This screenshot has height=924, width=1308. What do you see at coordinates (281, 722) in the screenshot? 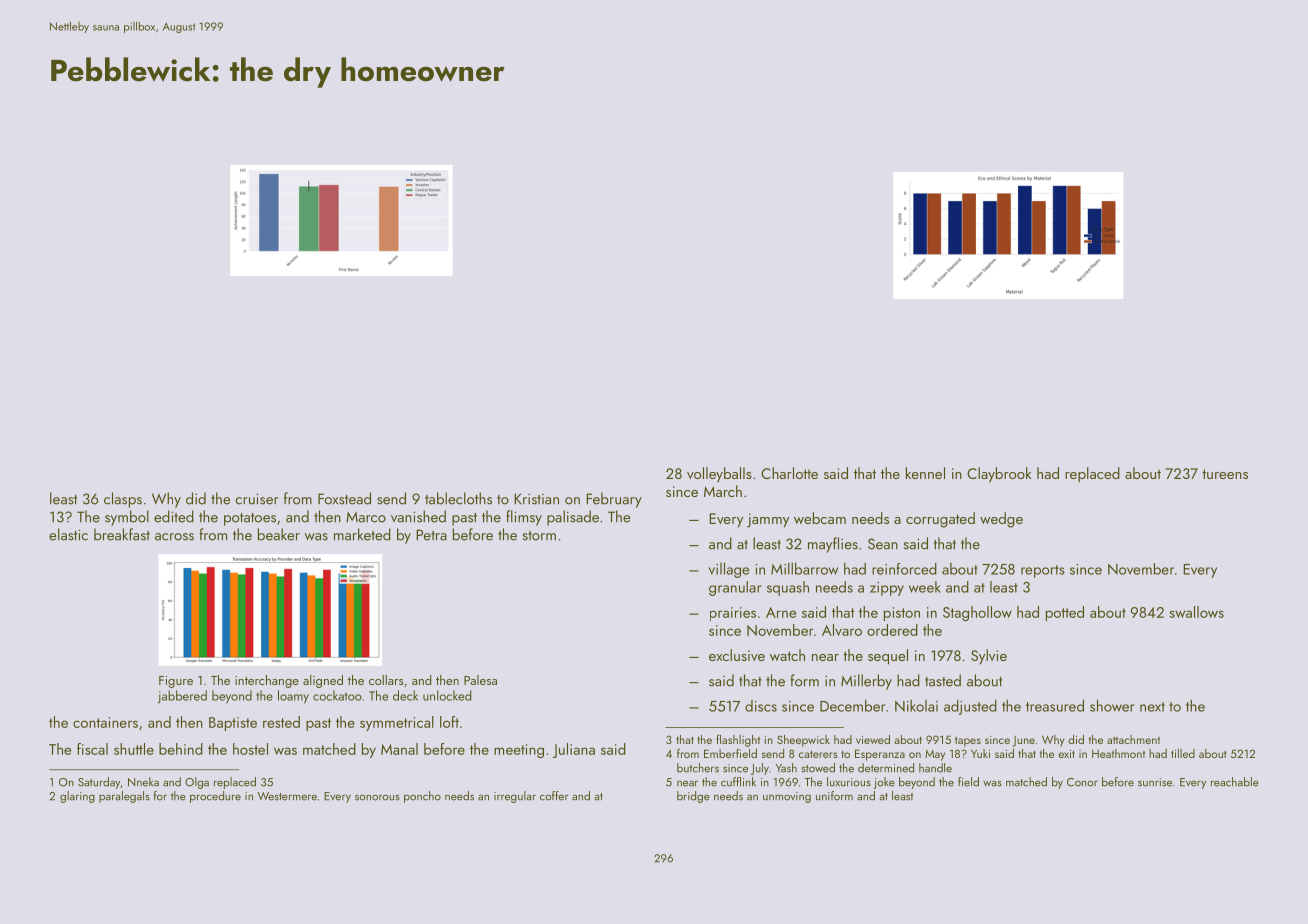
I see `rested` at bounding box center [281, 722].
